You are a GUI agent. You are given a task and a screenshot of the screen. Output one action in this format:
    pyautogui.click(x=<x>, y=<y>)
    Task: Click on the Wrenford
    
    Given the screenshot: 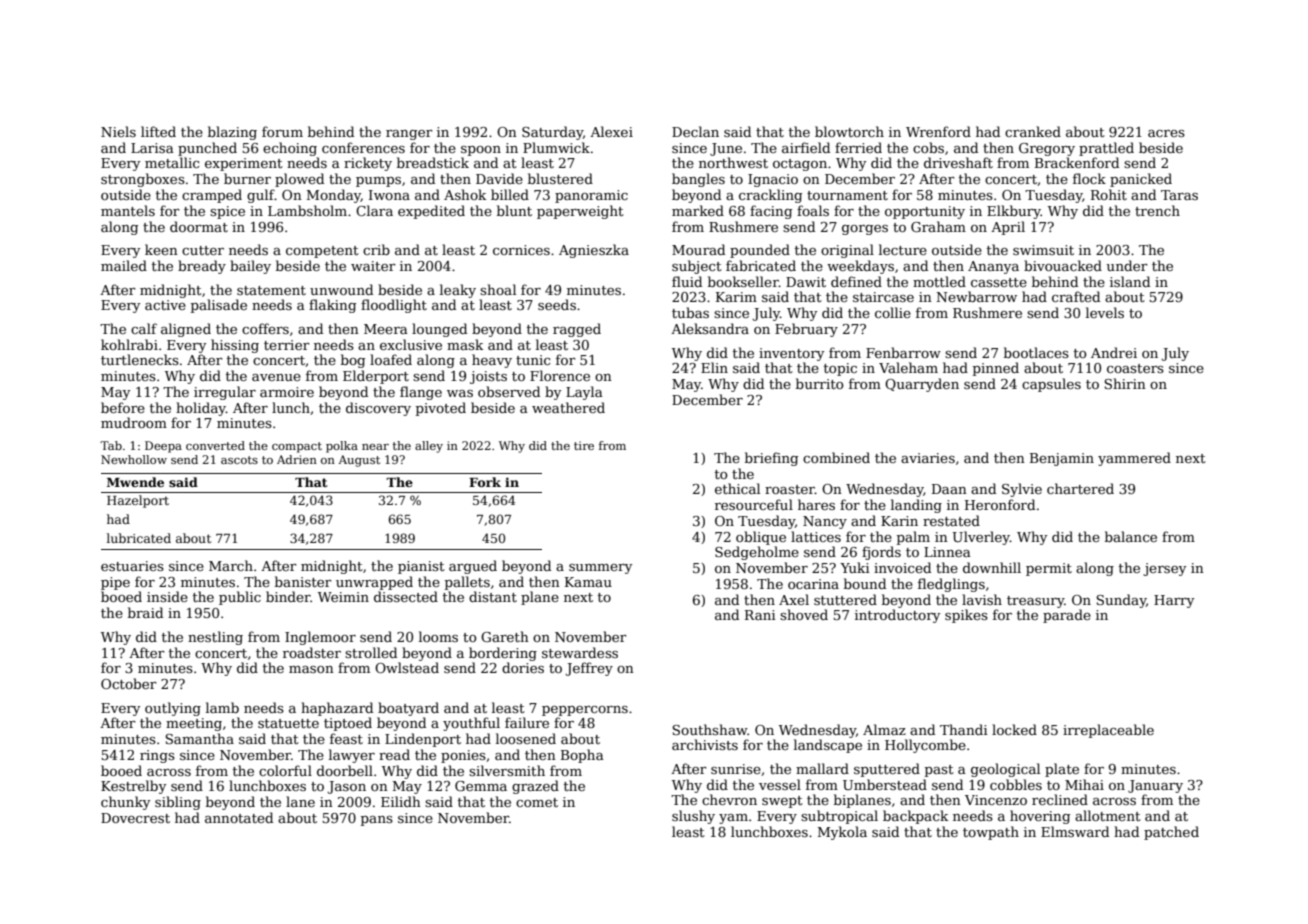 What is the action you would take?
    pyautogui.click(x=938, y=131)
